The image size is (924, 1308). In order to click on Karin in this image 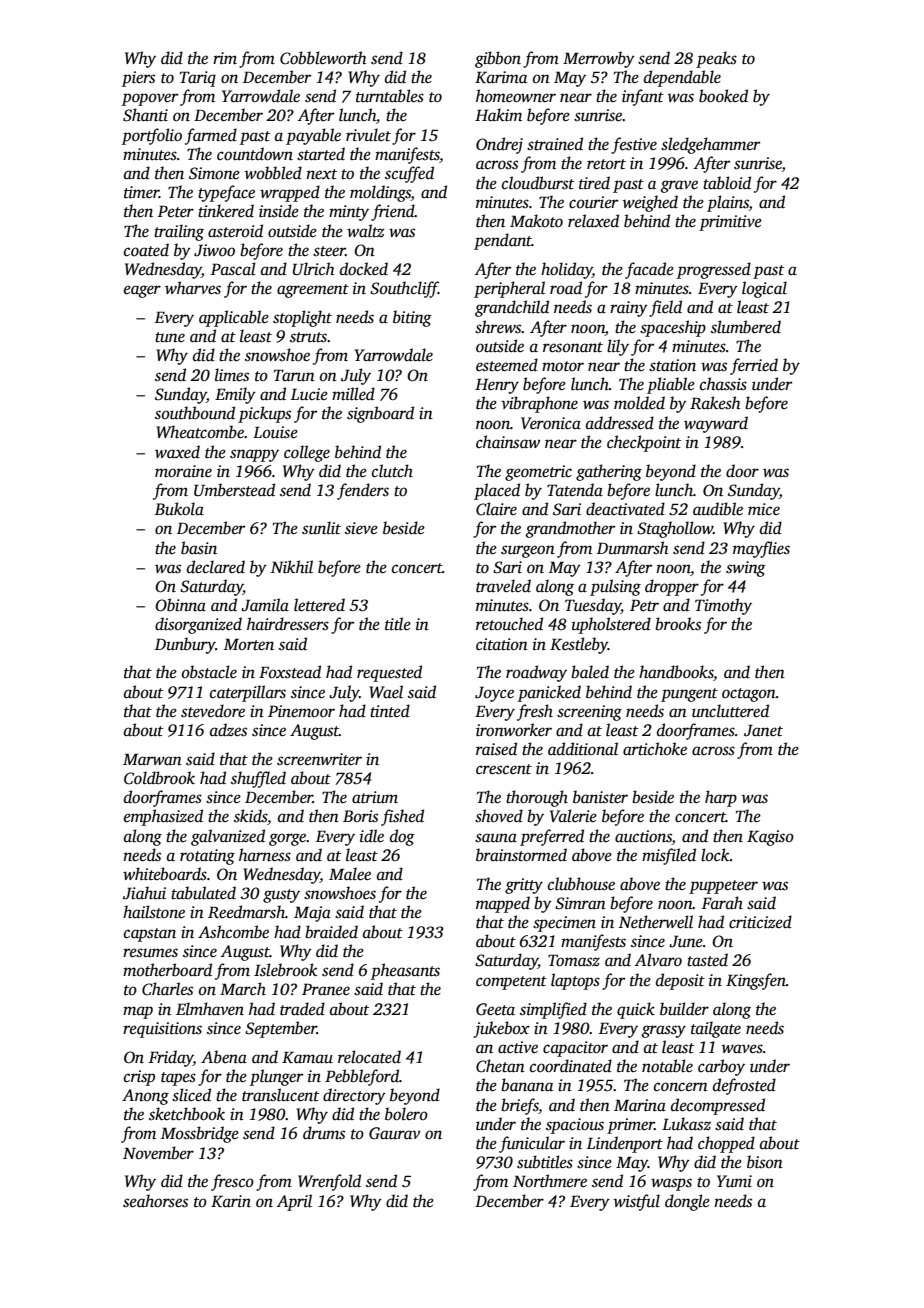, I will do `click(231, 1201)`.
